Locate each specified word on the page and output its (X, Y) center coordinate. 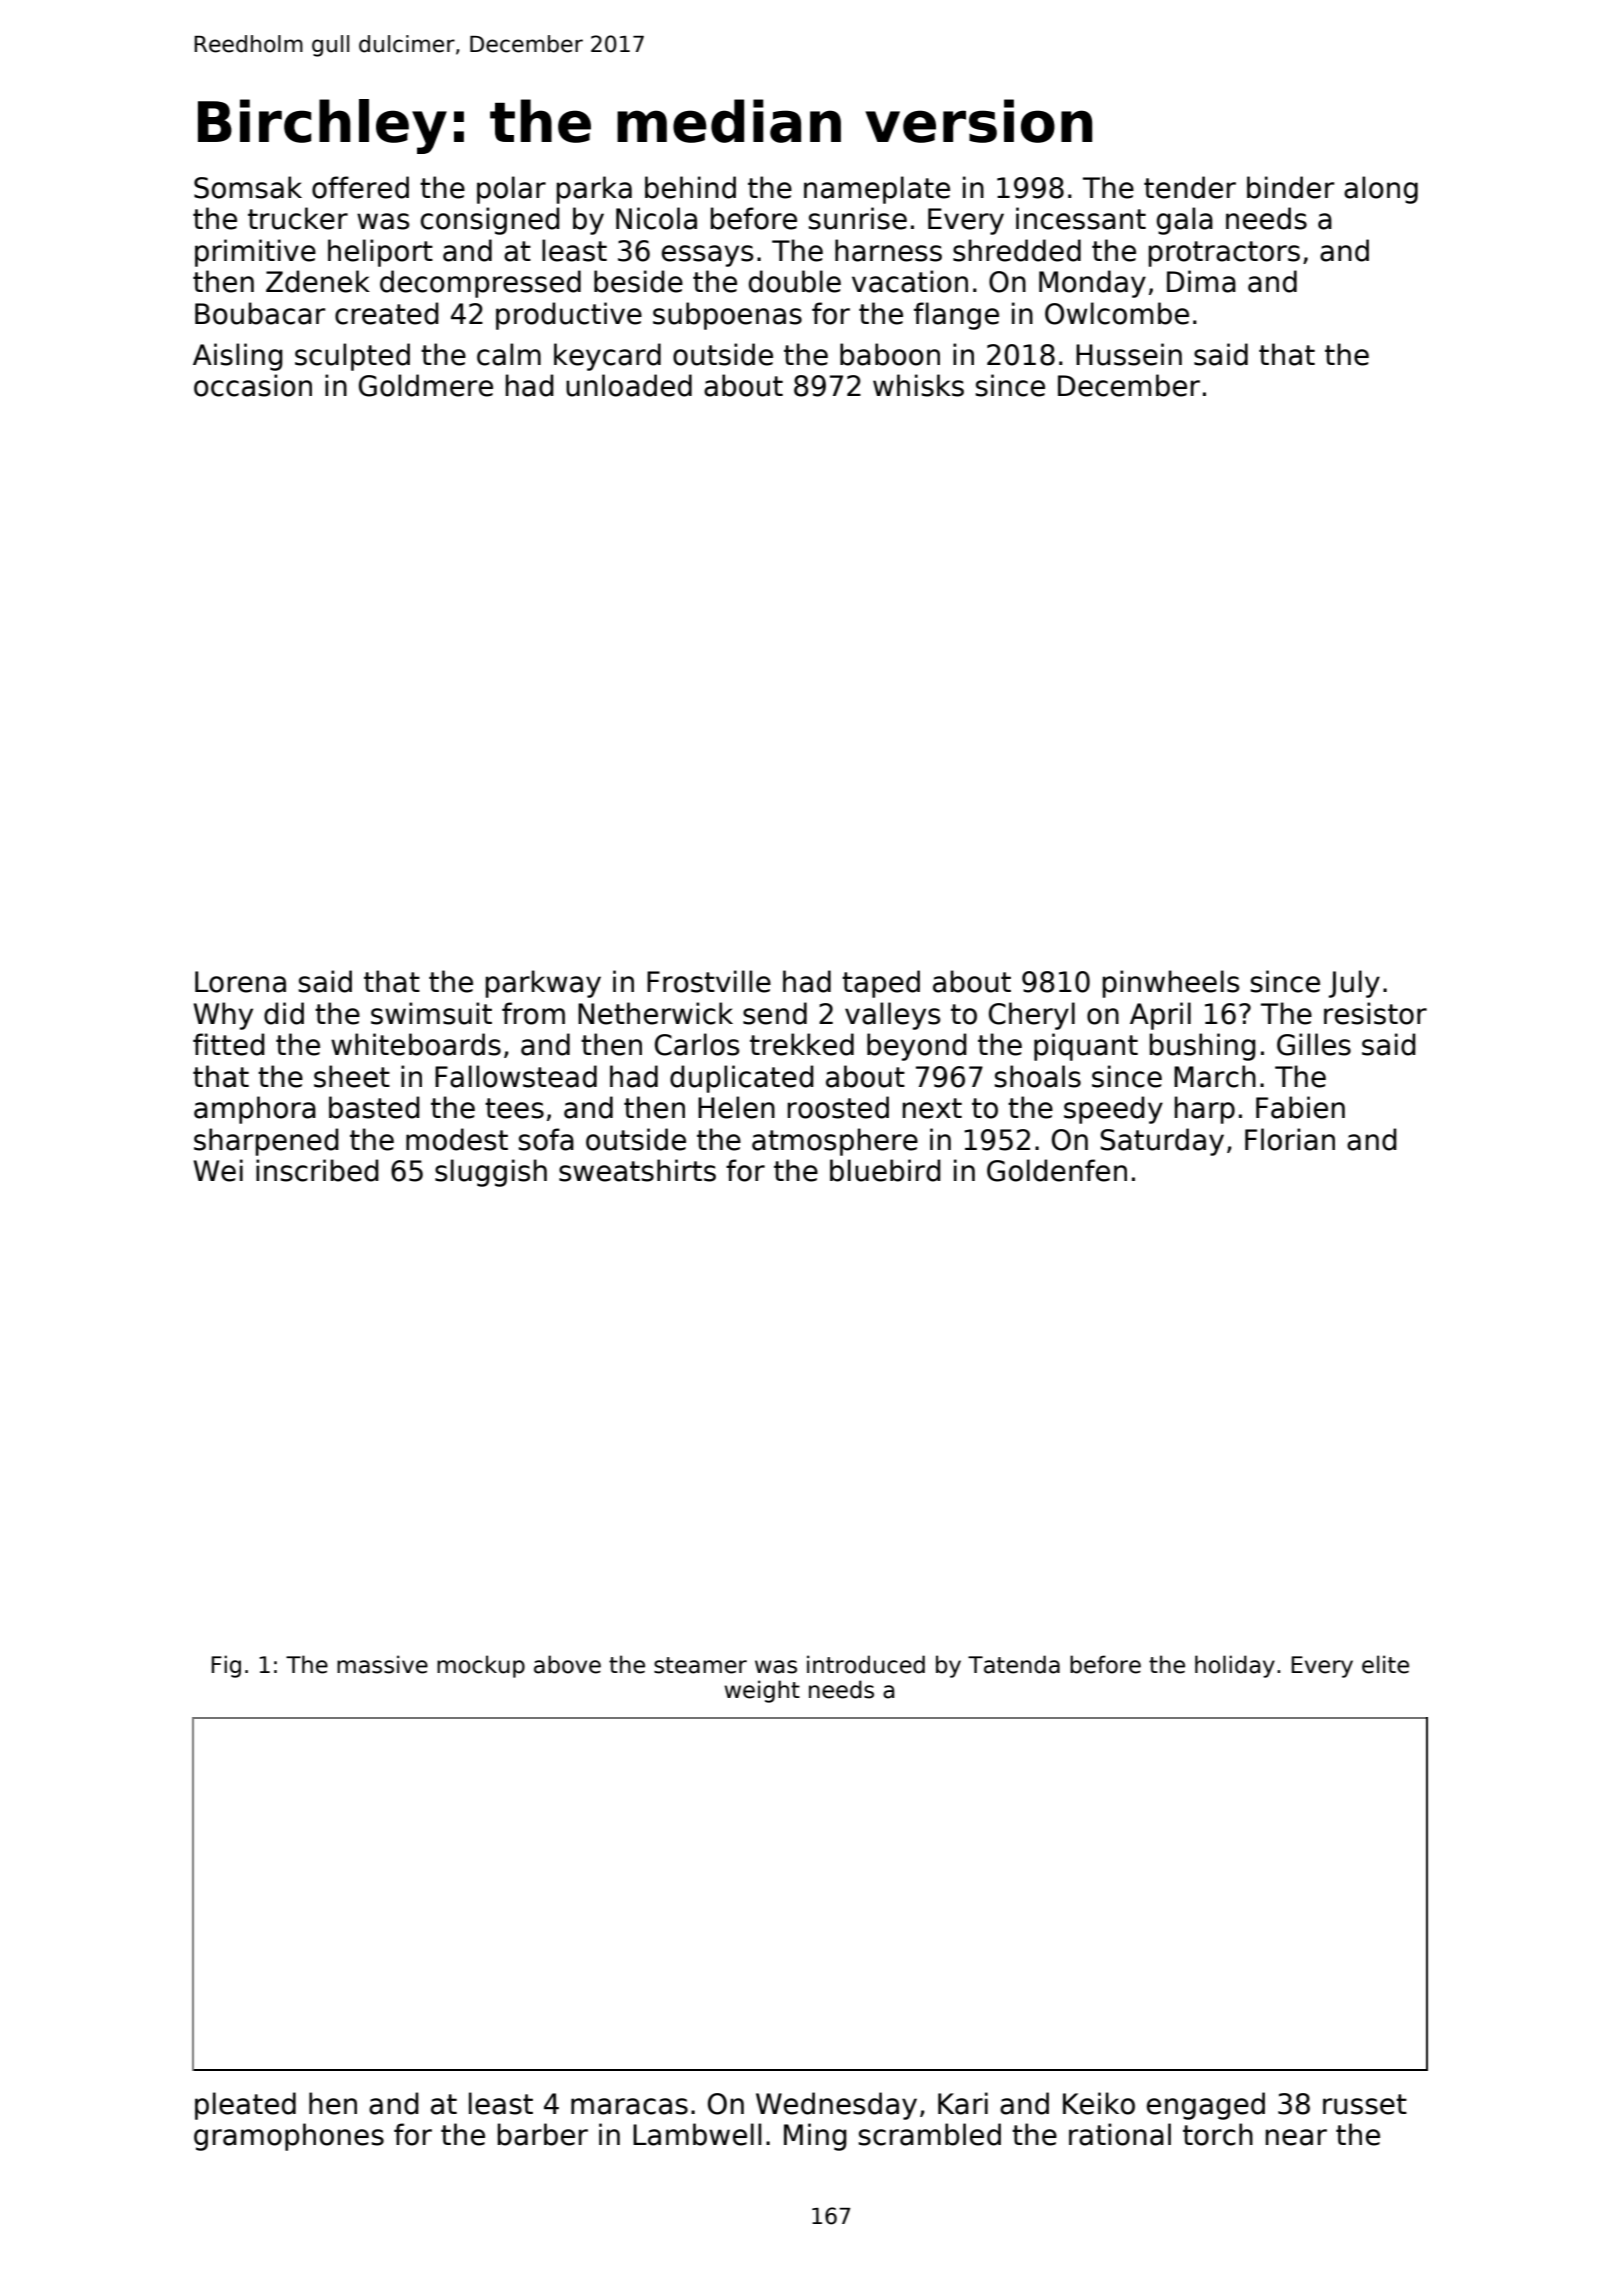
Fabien (1300, 1107)
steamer (700, 1665)
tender (1190, 187)
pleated (245, 2106)
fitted (229, 1044)
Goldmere (426, 385)
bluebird (885, 1170)
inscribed (317, 1170)
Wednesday (836, 2106)
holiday (1235, 1666)
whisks (918, 385)
